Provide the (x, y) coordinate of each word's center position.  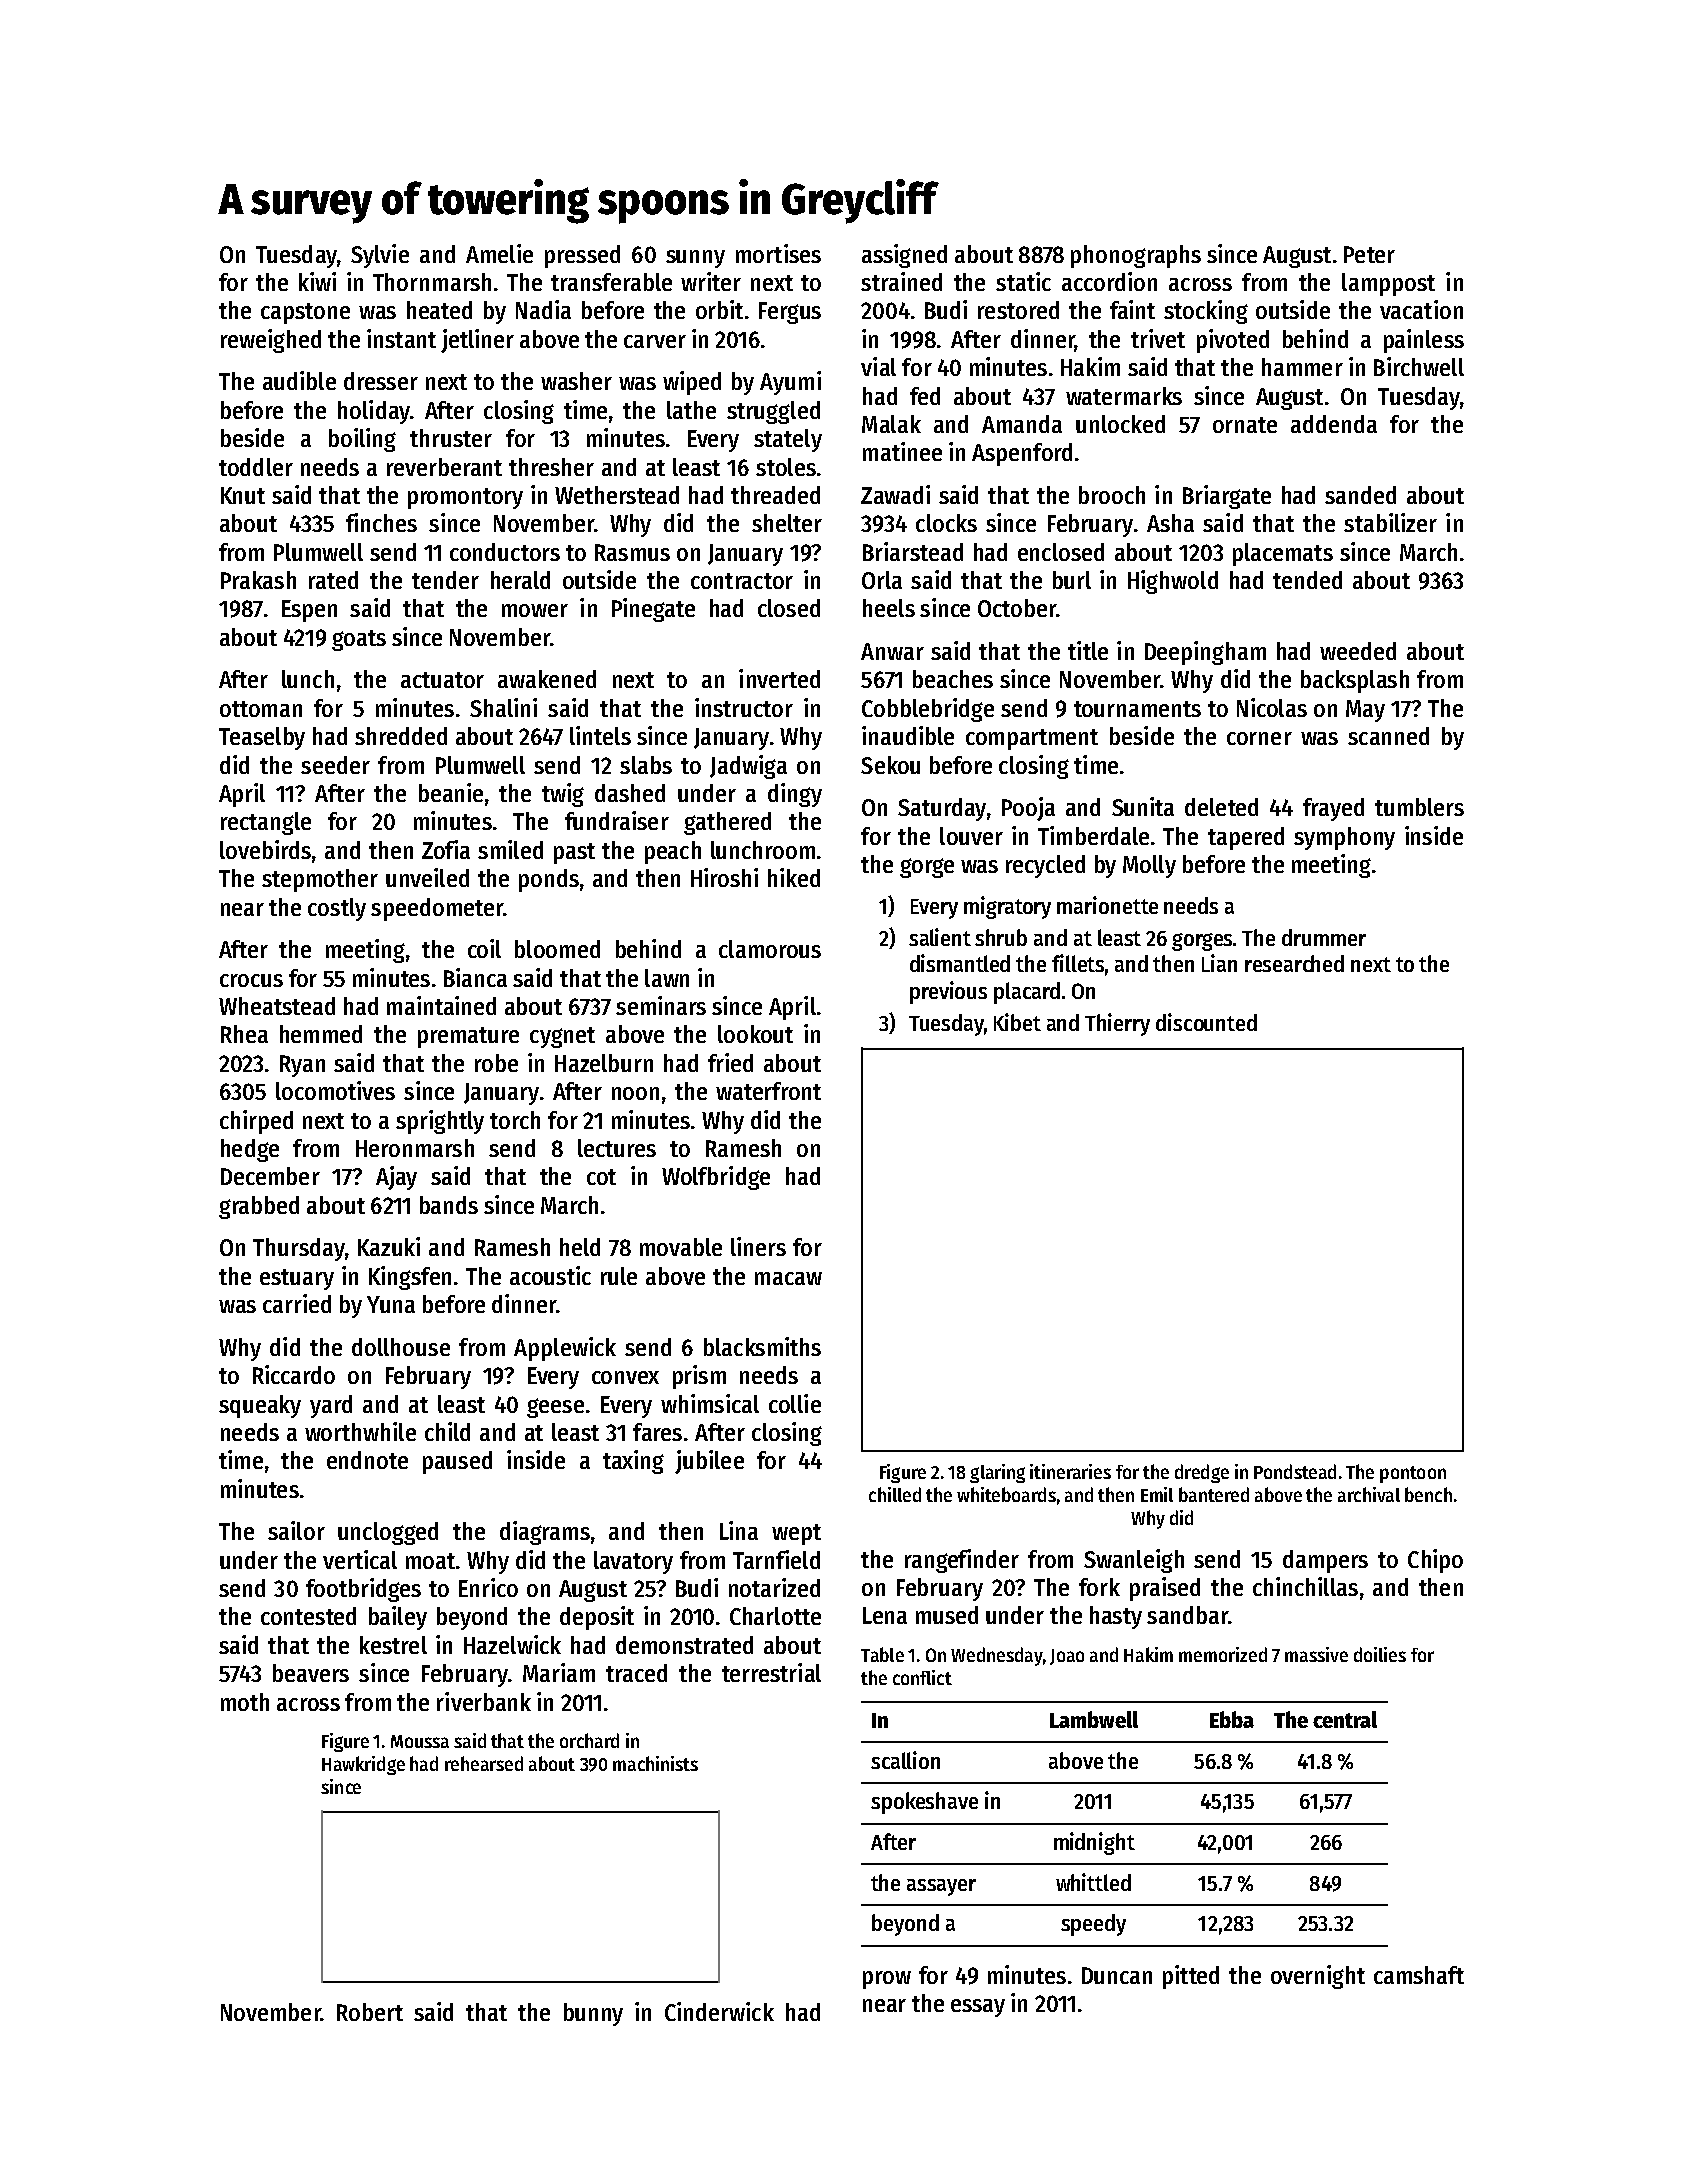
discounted (1206, 1022)
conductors (505, 552)
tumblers (1419, 807)
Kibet (1017, 1022)
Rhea (244, 1034)
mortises (778, 253)
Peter (1369, 254)
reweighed (271, 341)
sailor (296, 1530)
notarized (774, 1587)
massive (1316, 1654)
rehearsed (484, 1763)
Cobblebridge (928, 710)
